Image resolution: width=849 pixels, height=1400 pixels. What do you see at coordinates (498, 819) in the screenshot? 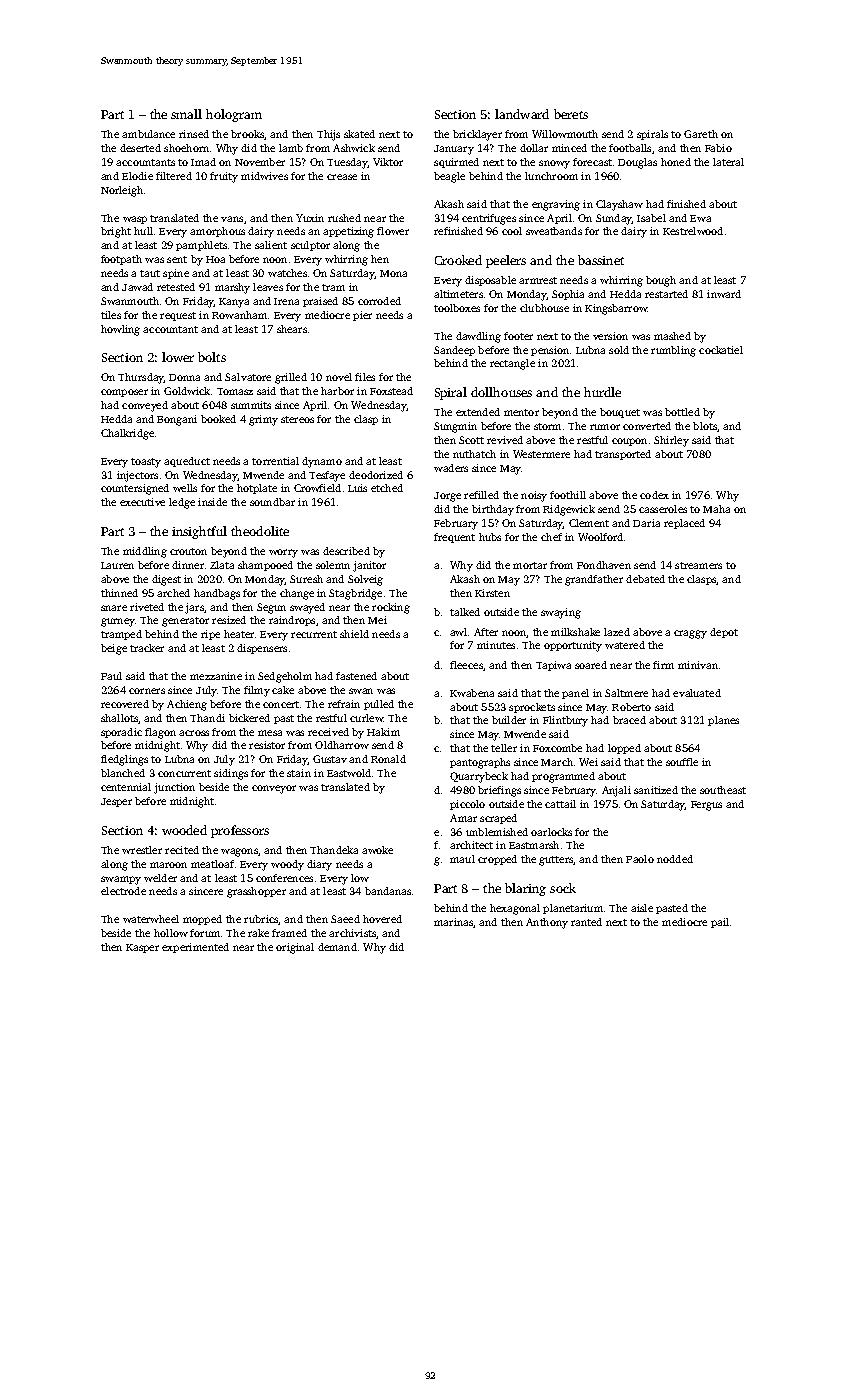
I see `scraped` at bounding box center [498, 819].
